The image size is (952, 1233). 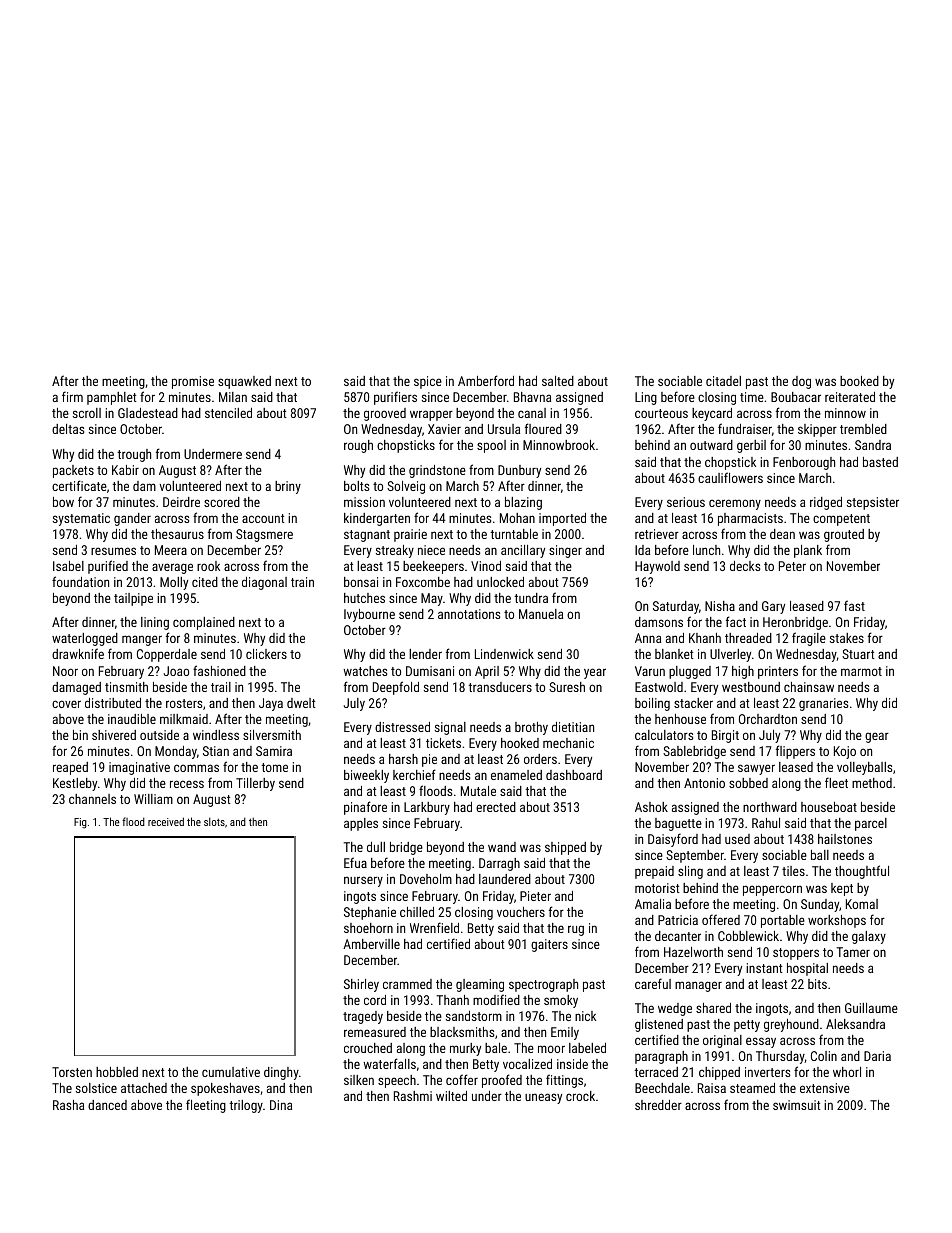 What do you see at coordinates (80, 823) in the screenshot?
I see `Fig` at bounding box center [80, 823].
